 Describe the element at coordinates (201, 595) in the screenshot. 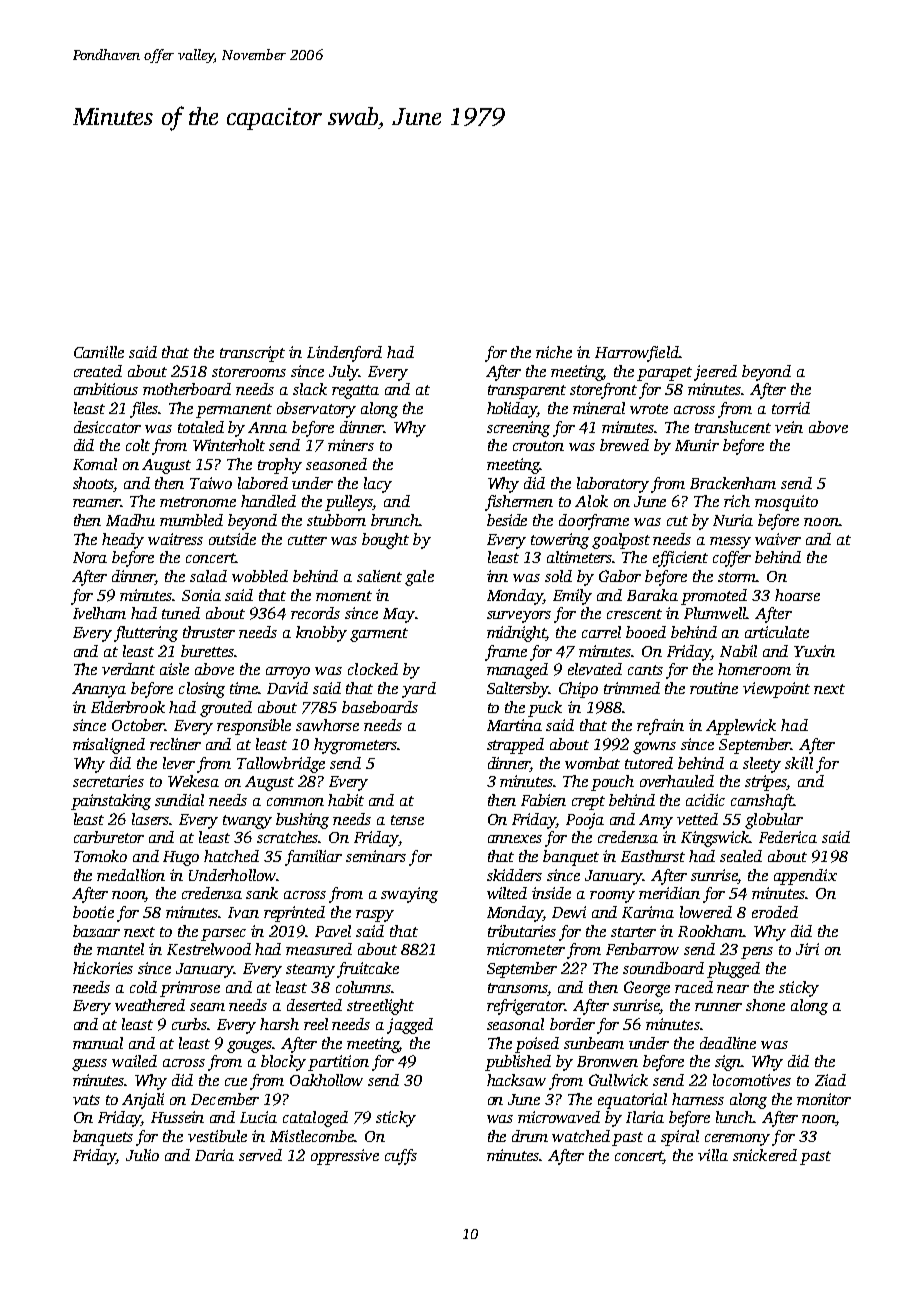

I see `Sonia` at that location.
